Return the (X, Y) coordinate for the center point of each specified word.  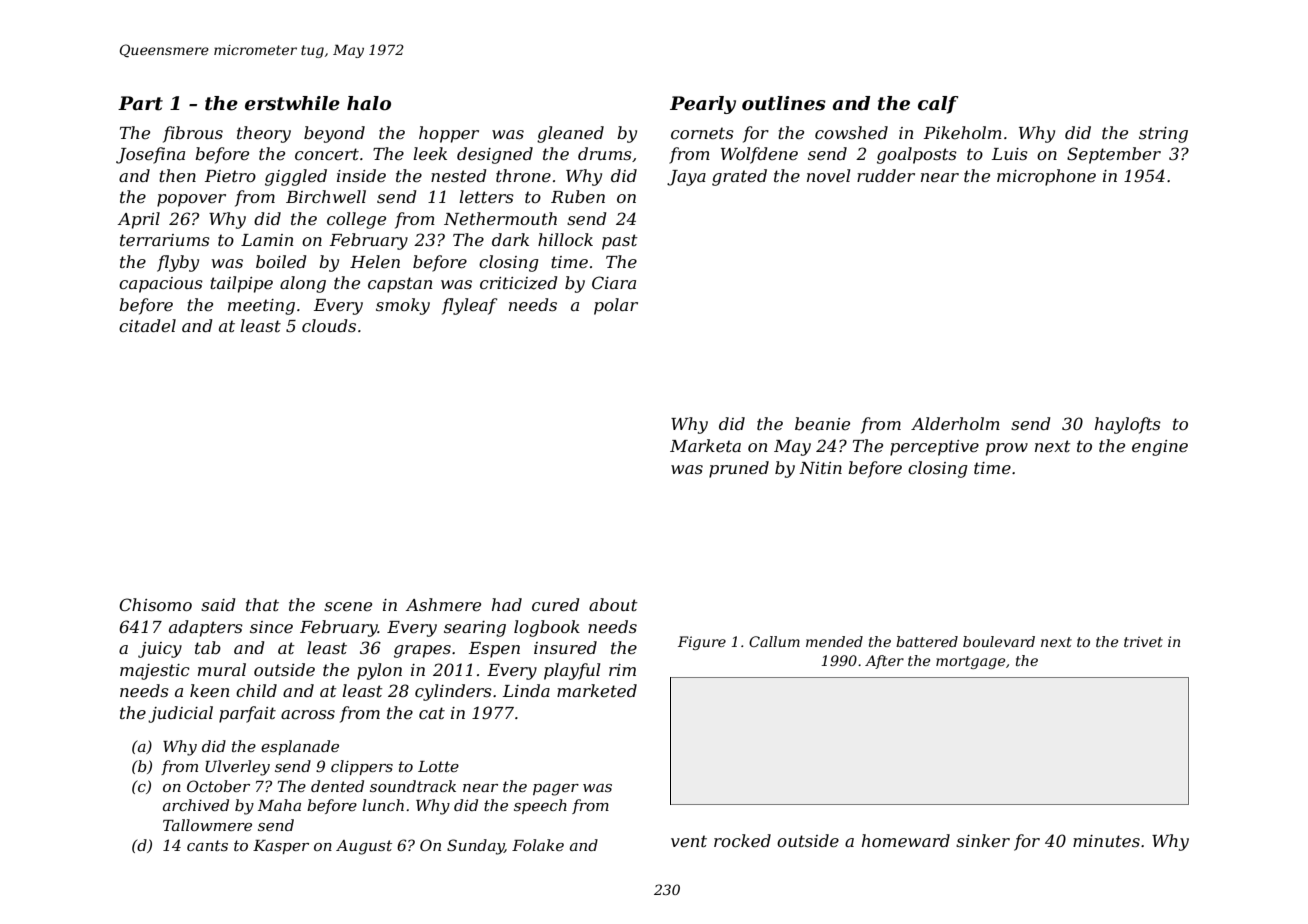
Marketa (705, 445)
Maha (279, 805)
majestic (155, 672)
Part (140, 103)
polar (616, 306)
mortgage (970, 662)
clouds (329, 325)
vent (689, 841)
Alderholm (955, 423)
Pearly (703, 105)
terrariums (165, 240)
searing (475, 629)
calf (938, 105)
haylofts (1128, 425)
